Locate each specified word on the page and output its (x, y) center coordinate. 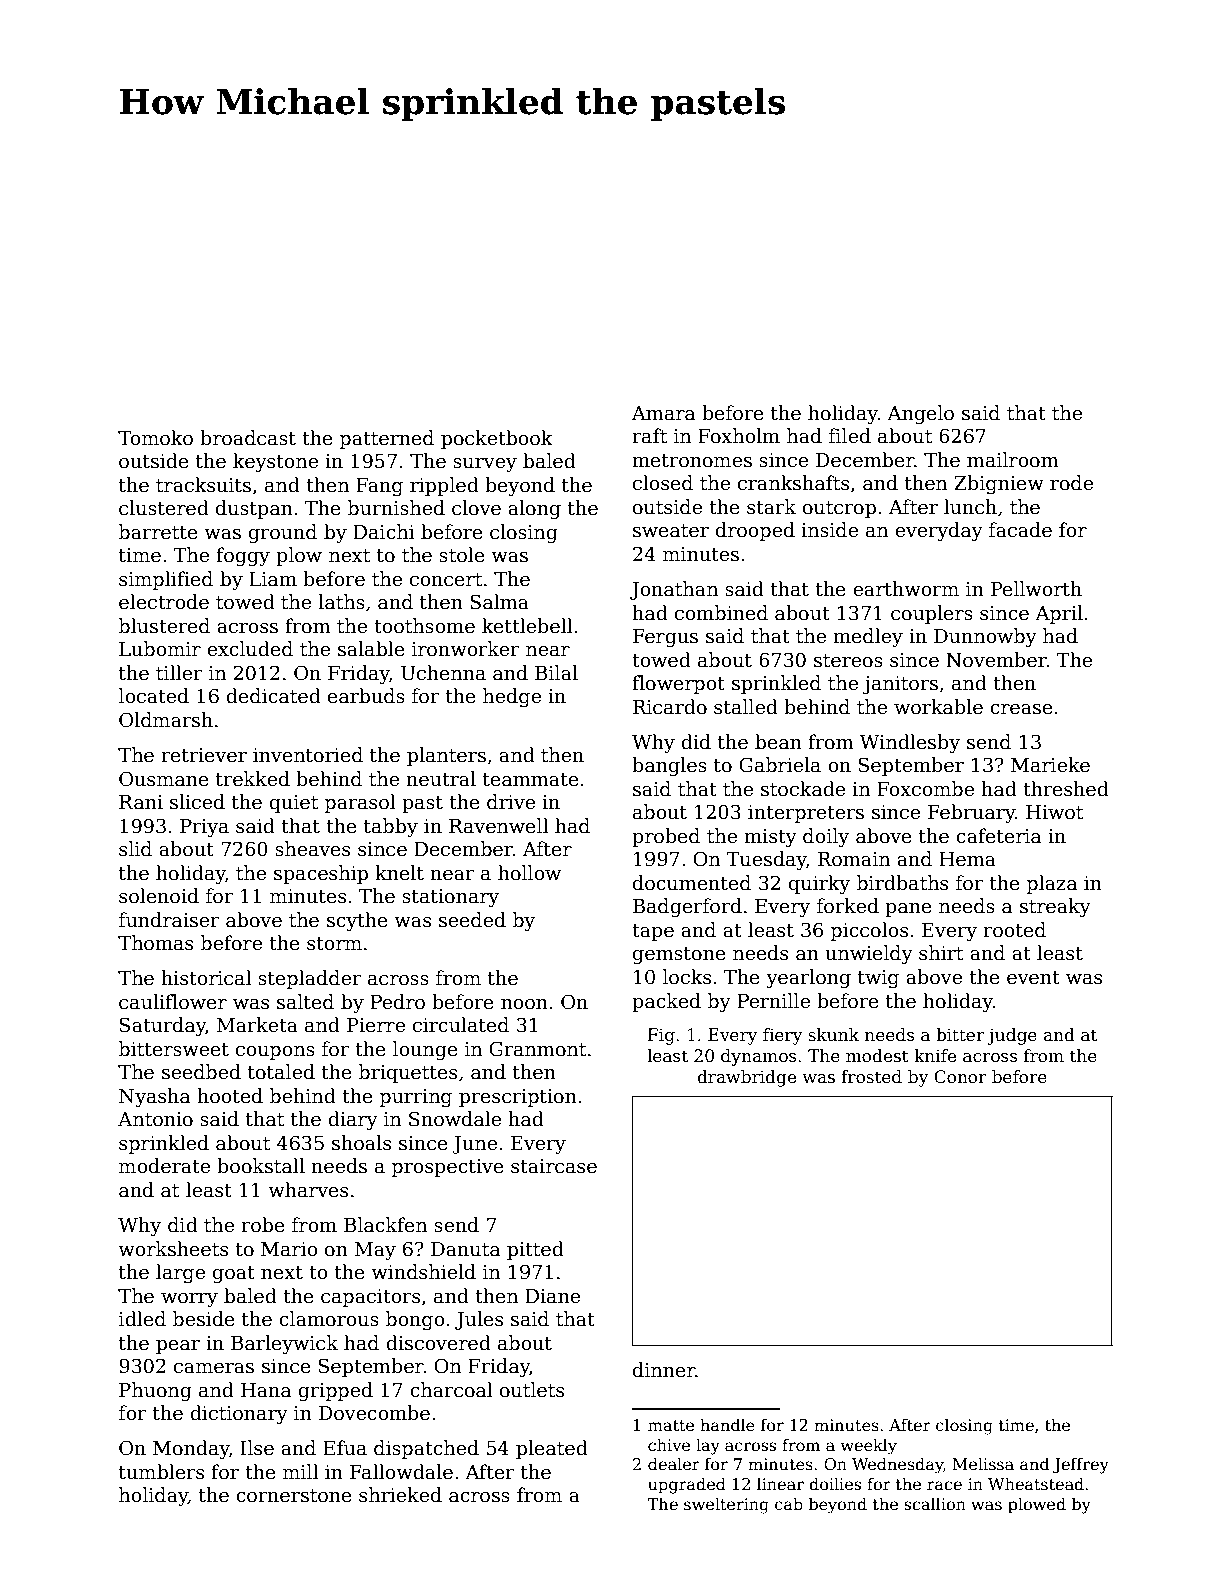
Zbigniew (999, 484)
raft (649, 436)
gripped (335, 1391)
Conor (960, 1077)
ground (283, 533)
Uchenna (443, 673)
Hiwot (1054, 812)
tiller (179, 673)
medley (868, 637)
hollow (529, 873)
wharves (308, 1190)
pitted (535, 1250)
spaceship (321, 874)
